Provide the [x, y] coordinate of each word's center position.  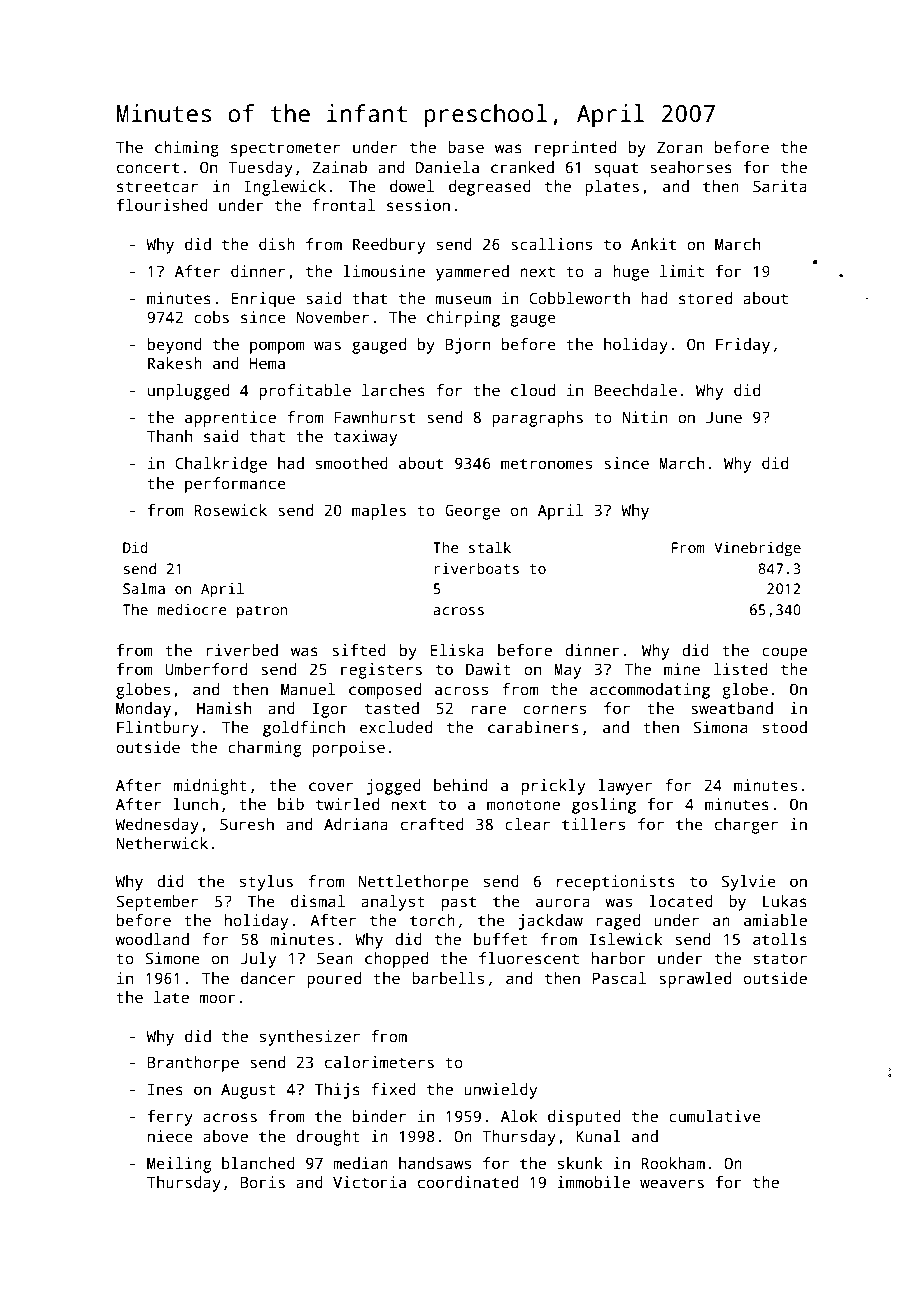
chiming [187, 149]
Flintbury [158, 729]
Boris [262, 1182]
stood [785, 727]
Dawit [488, 669]
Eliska [457, 650]
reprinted [575, 149]
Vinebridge [757, 549]
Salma [144, 588]
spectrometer [285, 149]
